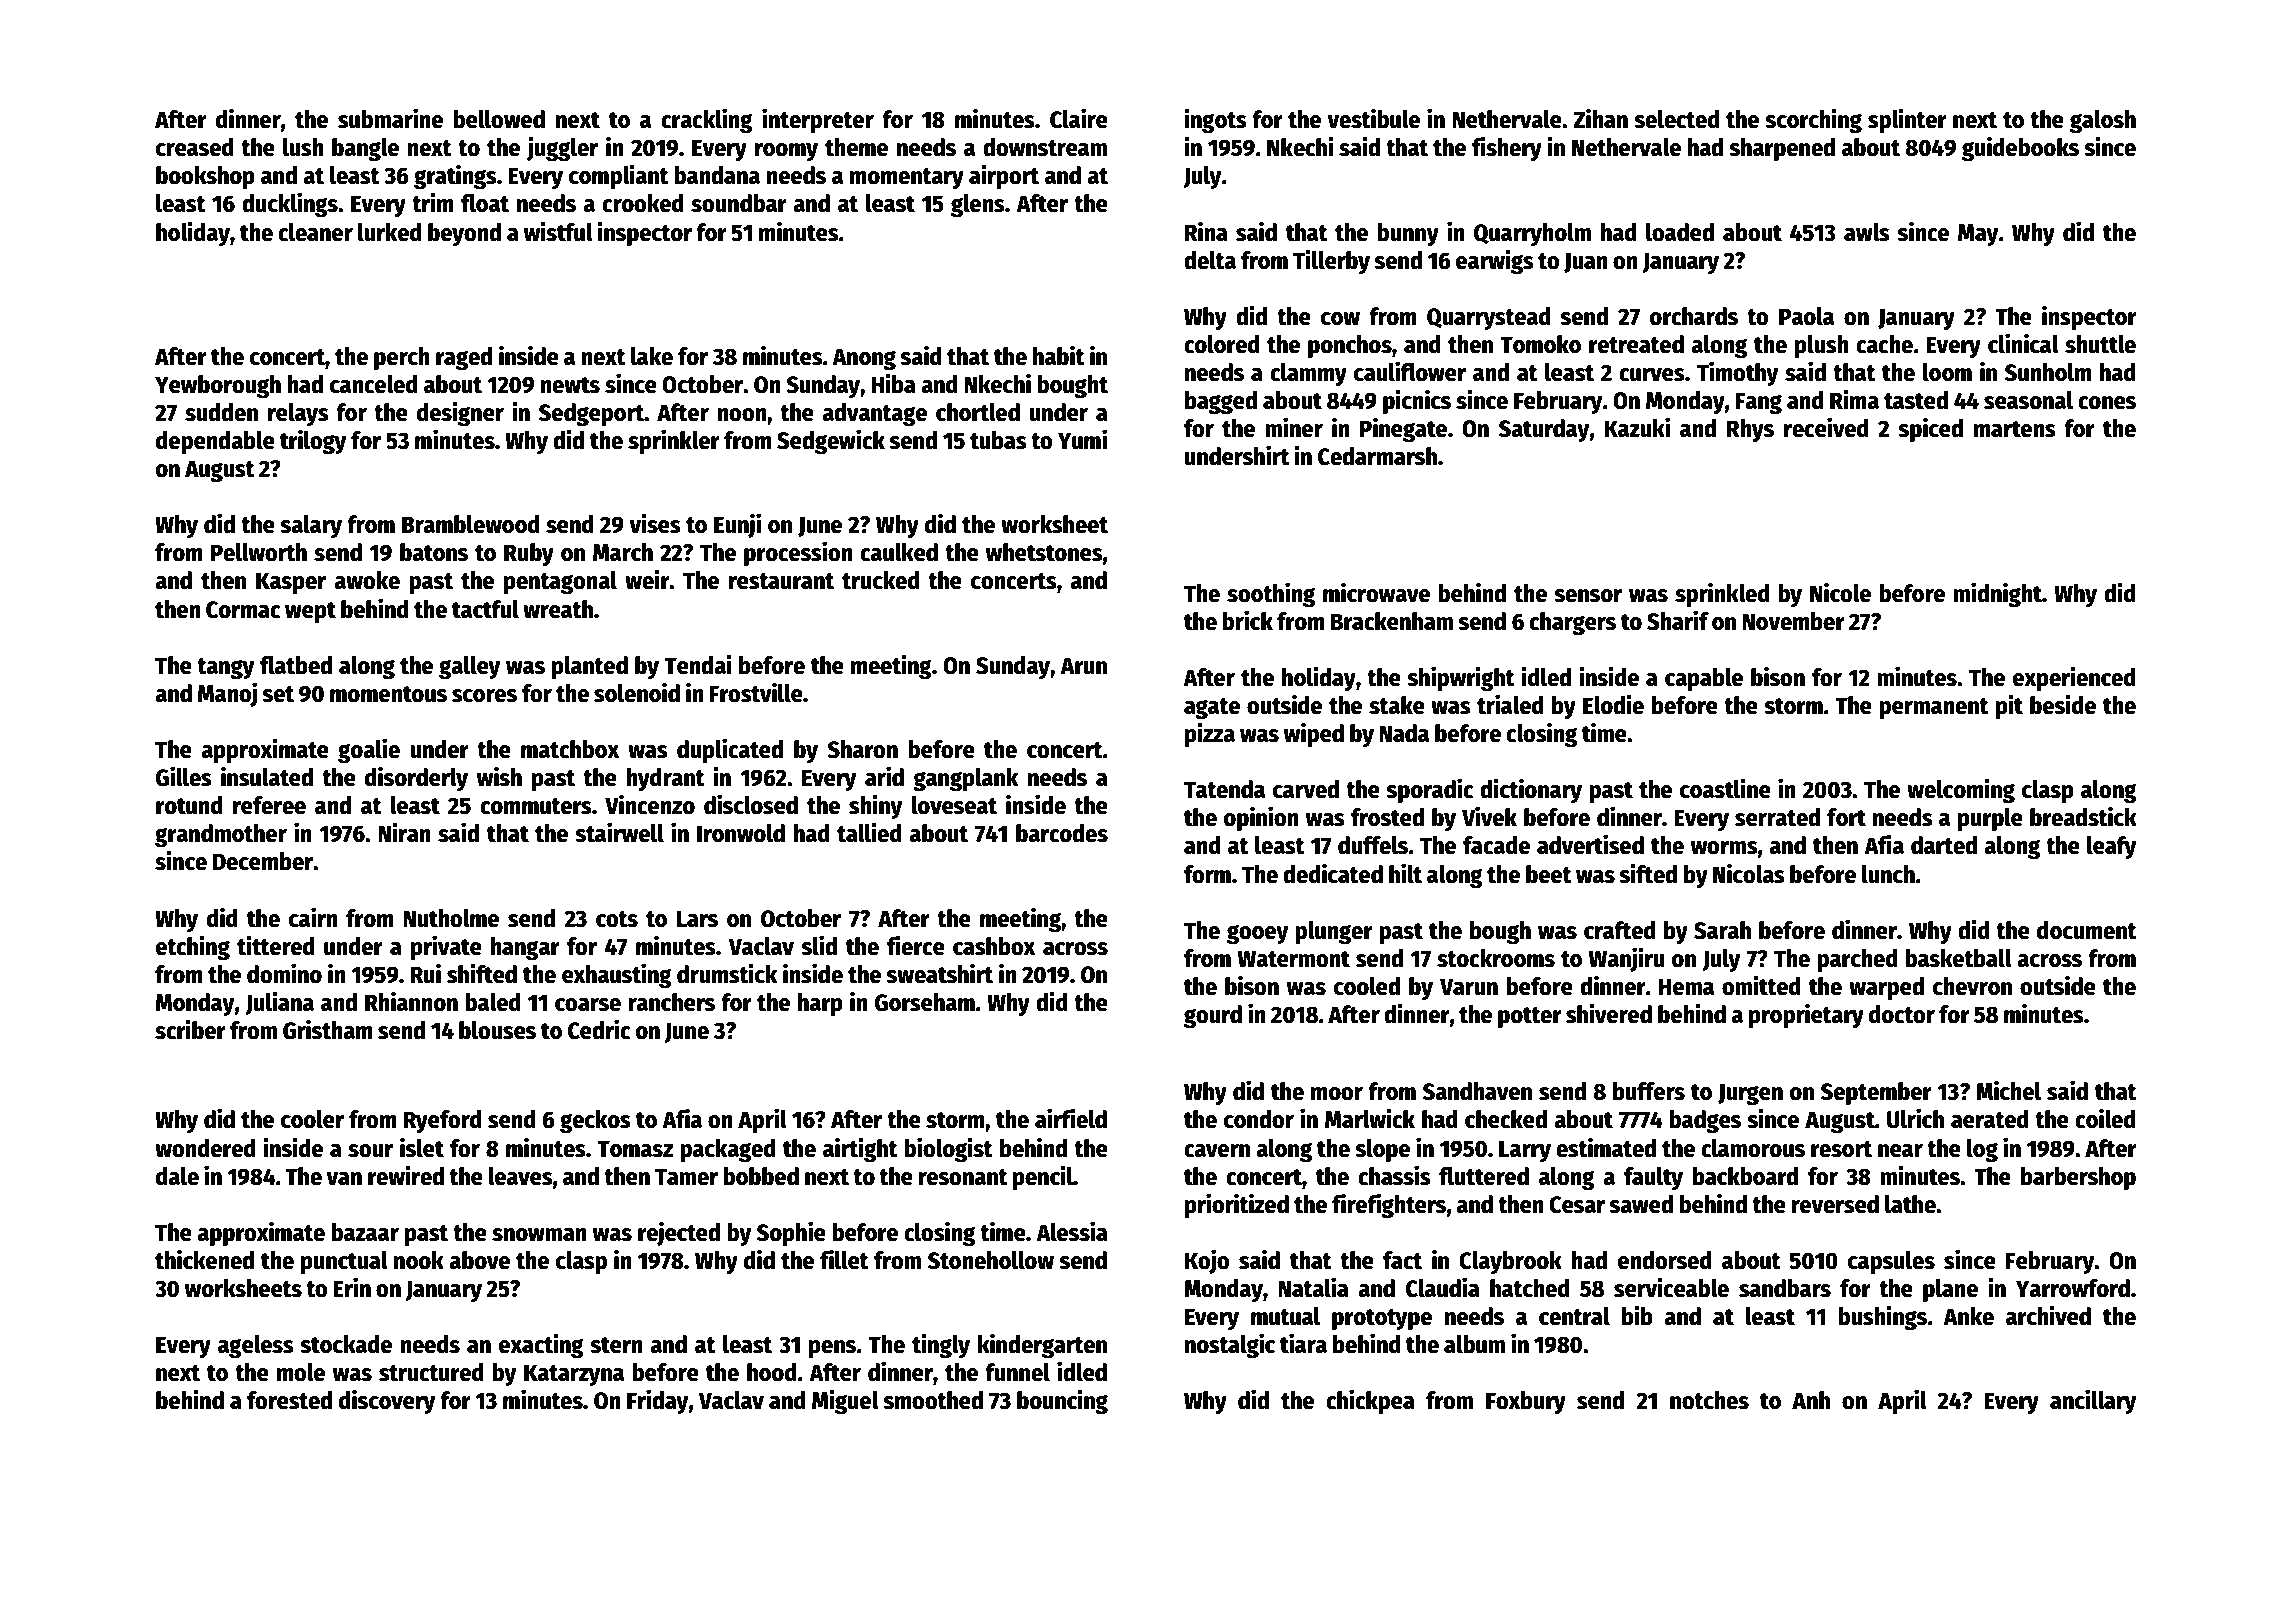  What do you see at coordinates (899, 552) in the screenshot?
I see `caulked` at bounding box center [899, 552].
